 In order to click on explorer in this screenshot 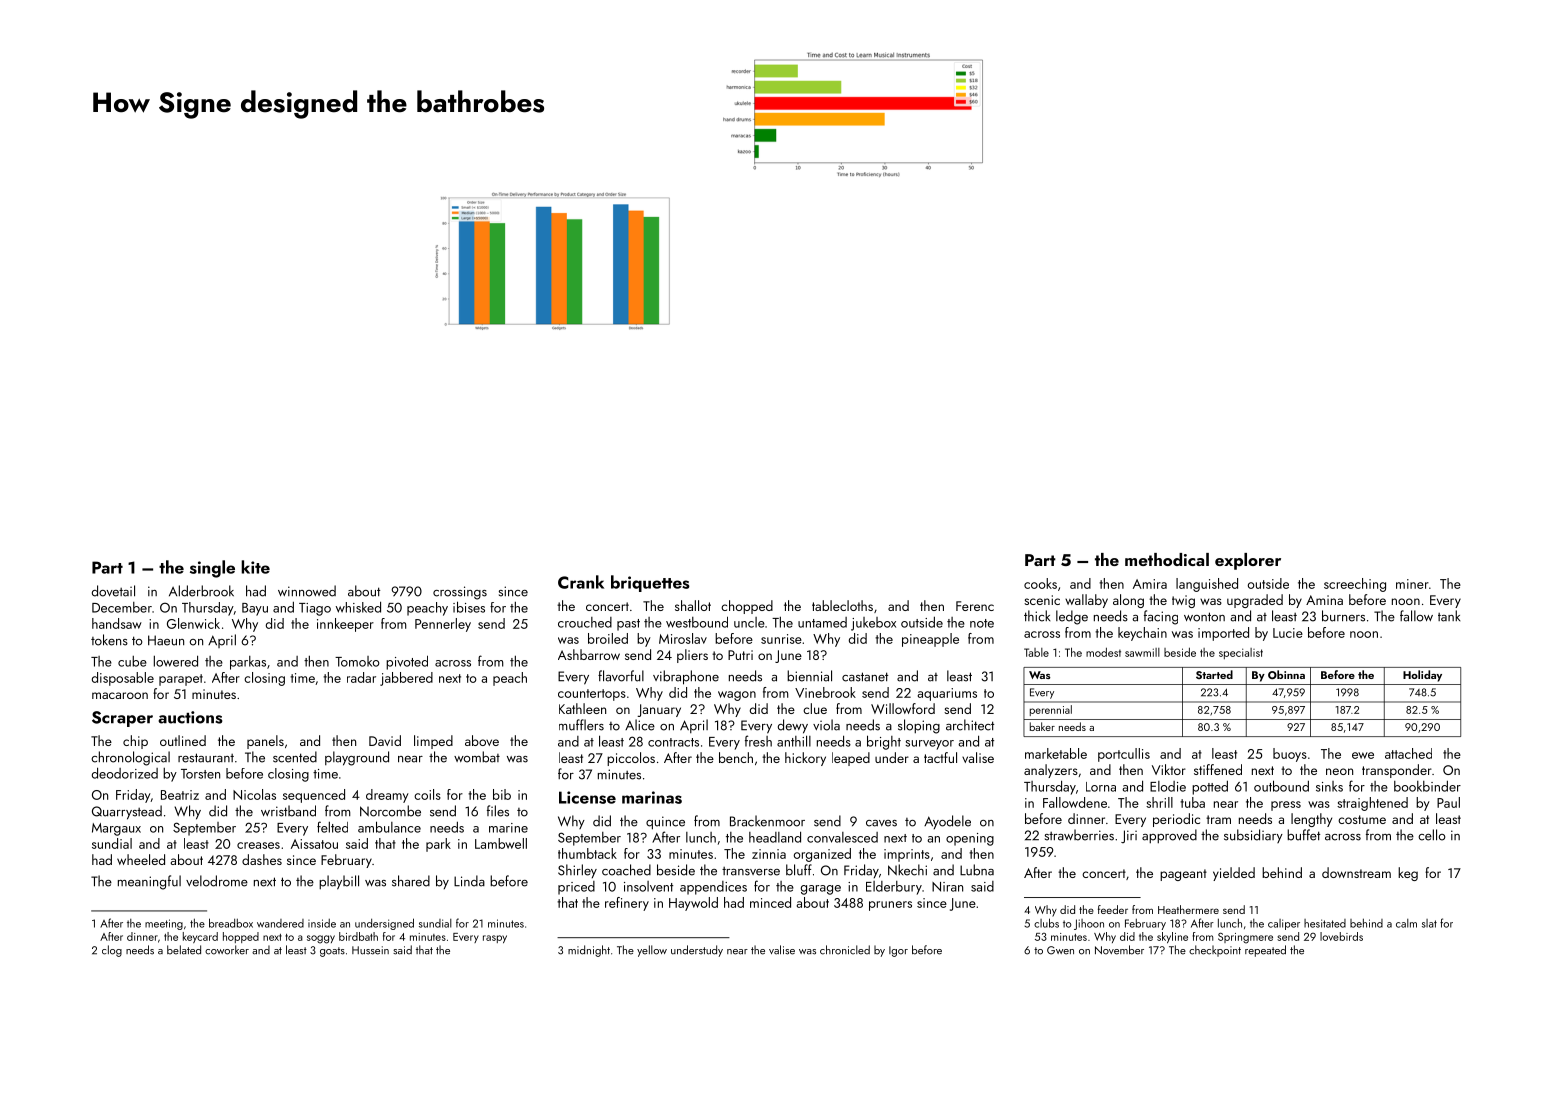, I will do `click(1248, 561)`.
